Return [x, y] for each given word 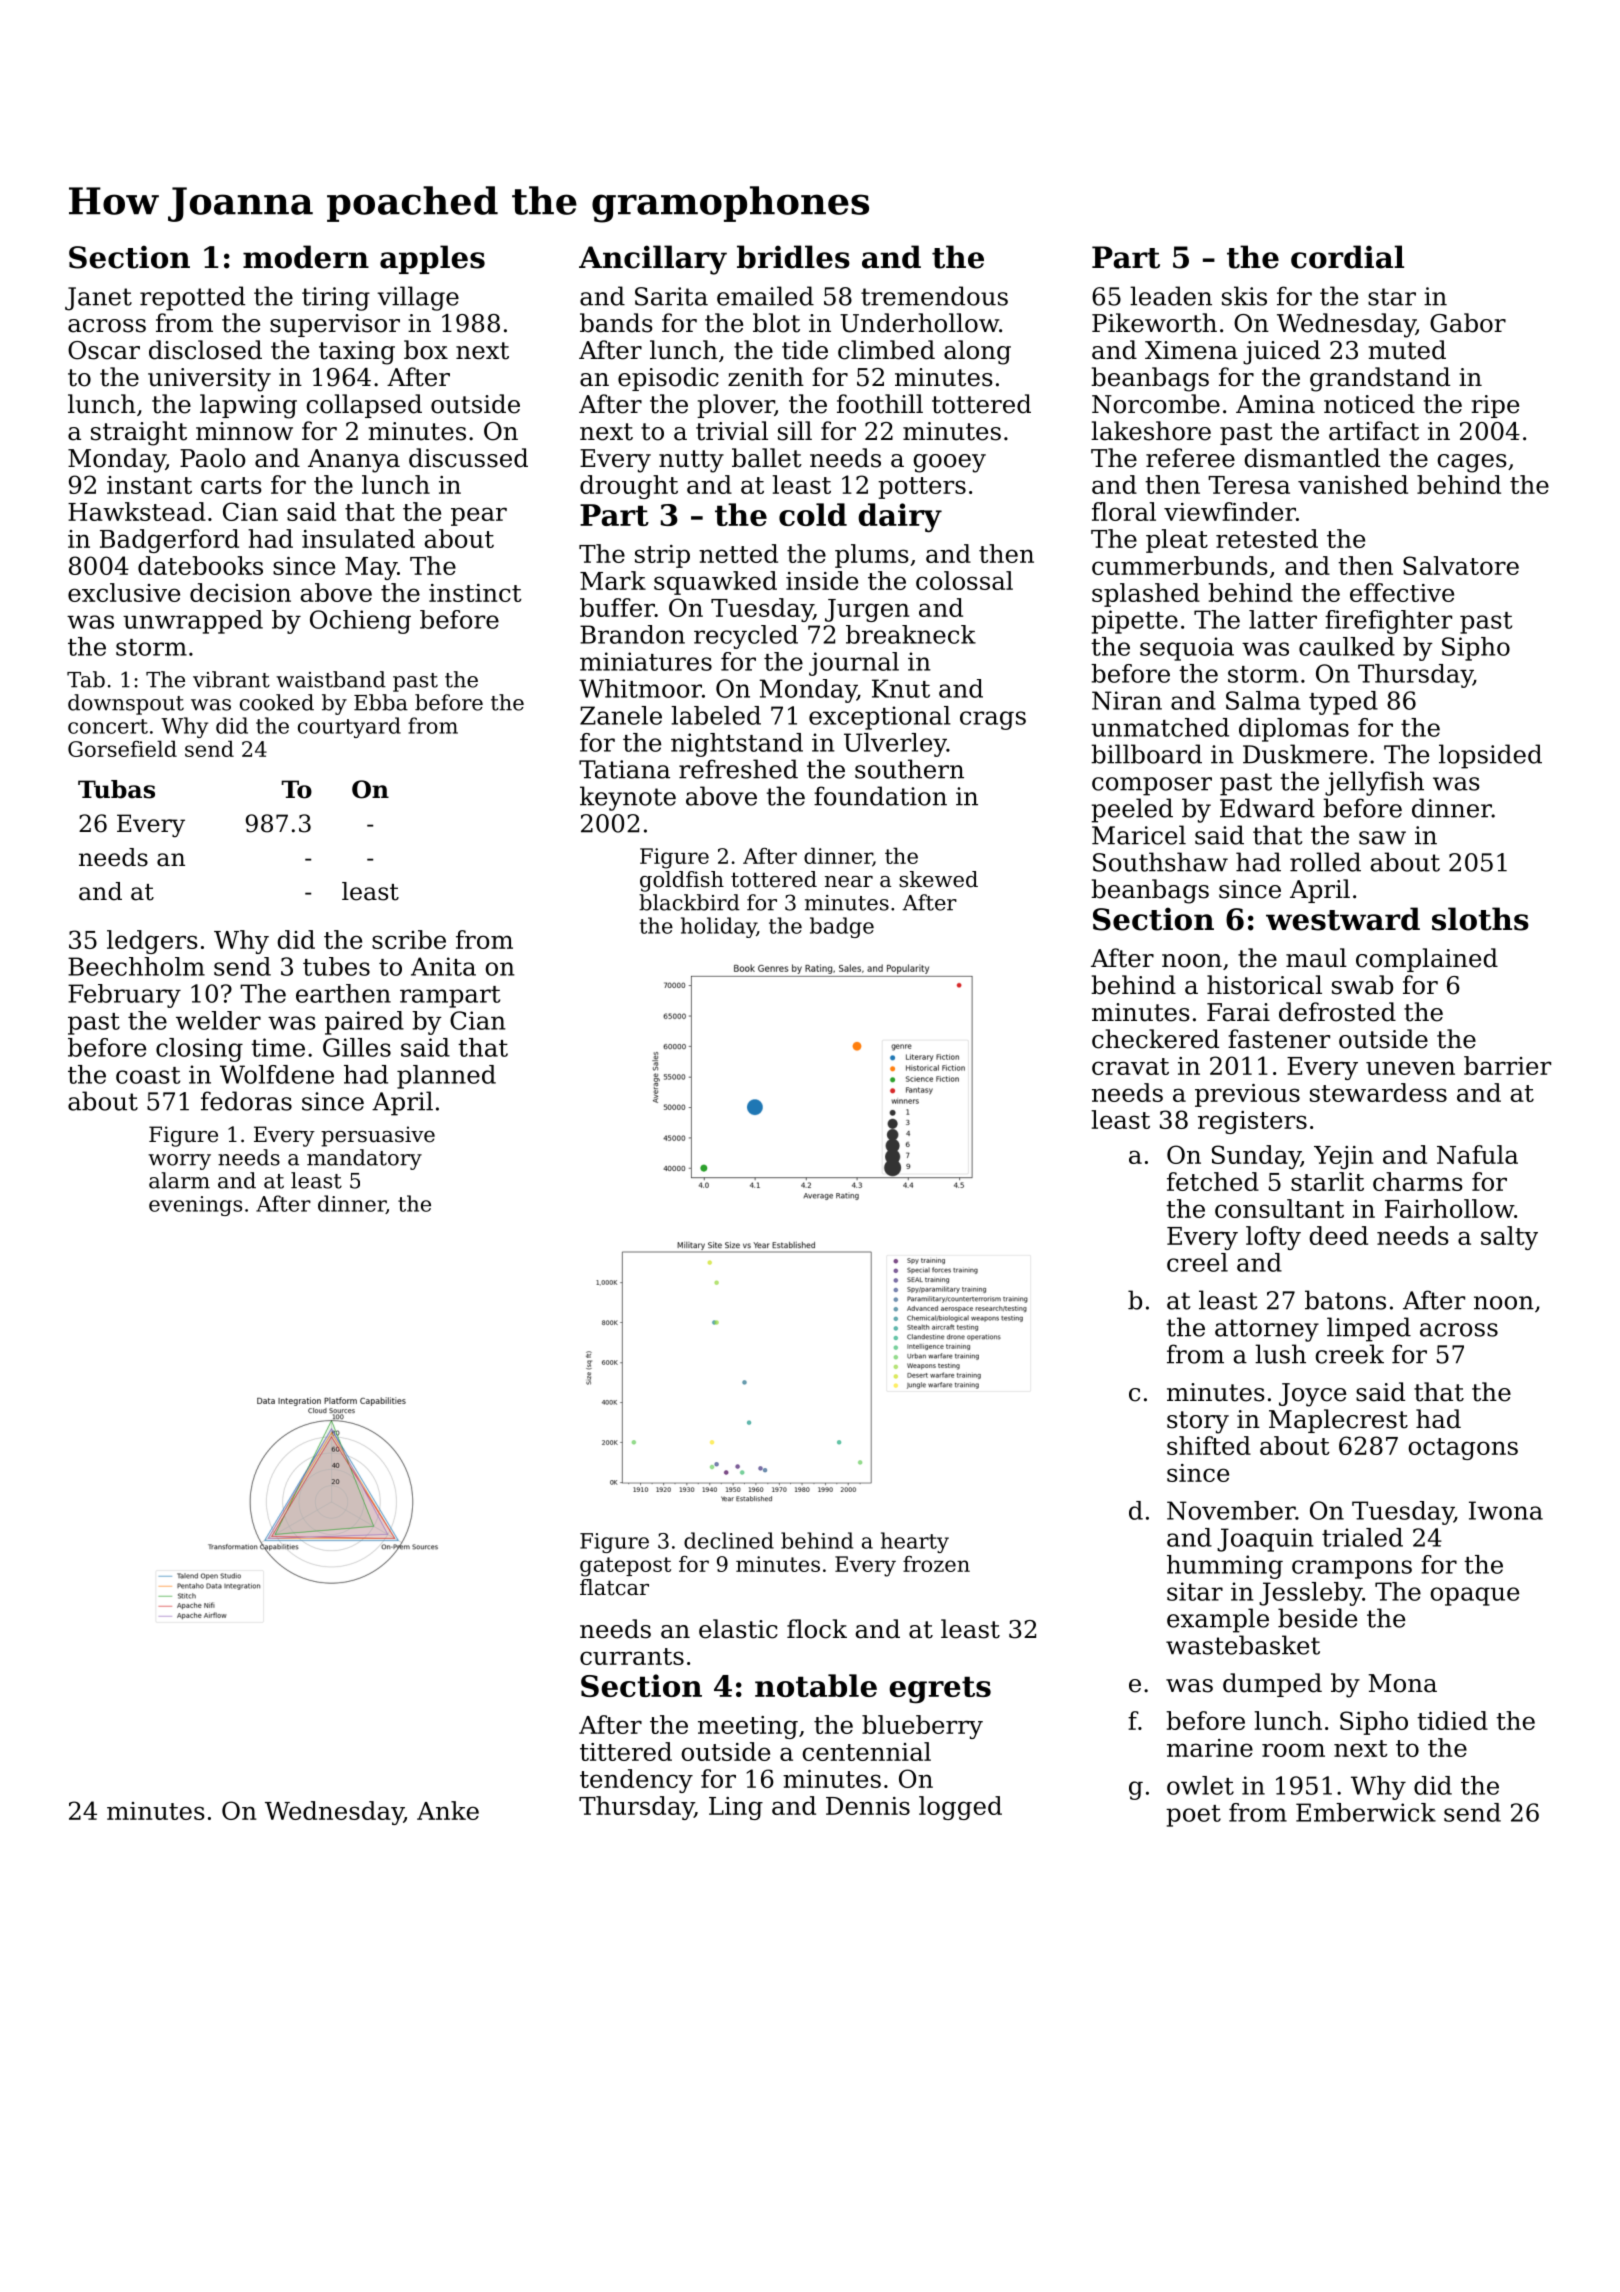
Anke [448, 1810]
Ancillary [653, 260]
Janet [98, 299]
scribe [409, 939]
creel [1197, 1262]
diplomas [1294, 730]
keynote [628, 798]
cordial [1347, 257]
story [1198, 1422]
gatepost [625, 1567]
